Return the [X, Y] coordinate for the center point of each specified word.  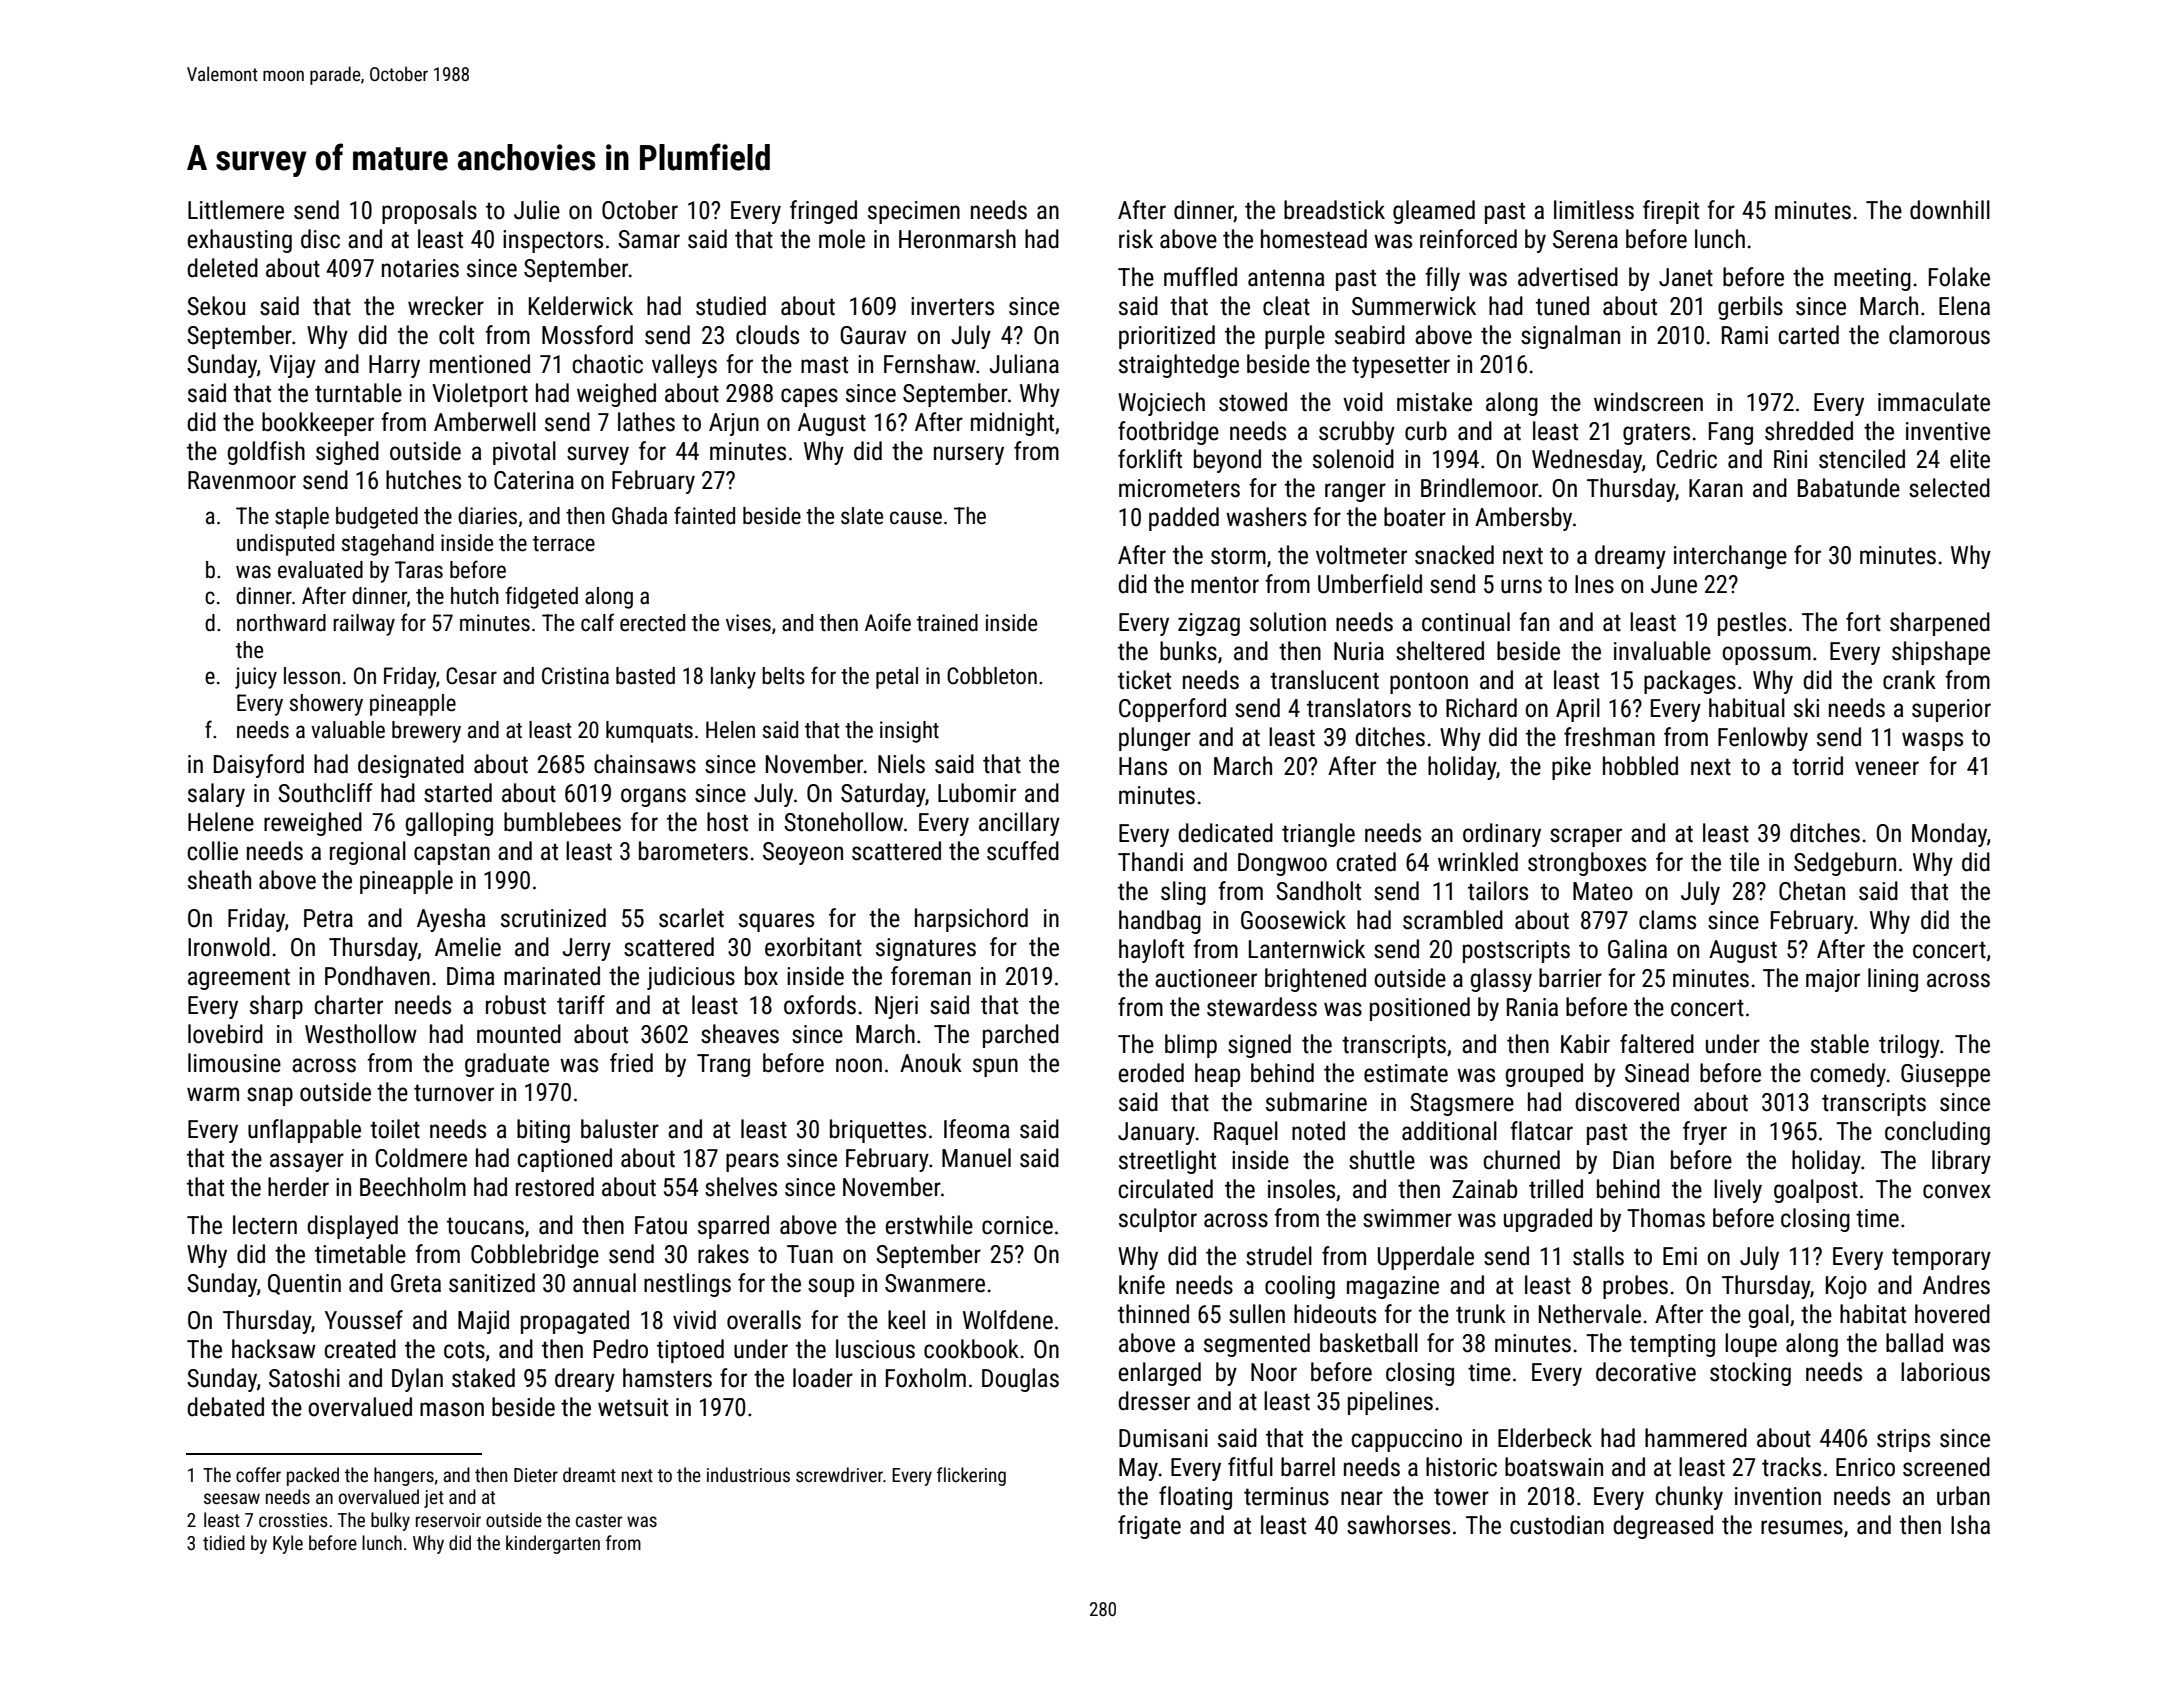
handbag [1160, 922]
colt [456, 335]
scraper [1586, 837]
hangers [404, 1476]
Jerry [586, 949]
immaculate [1934, 402]
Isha [1970, 1525]
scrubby [1357, 433]
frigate [1149, 1527]
